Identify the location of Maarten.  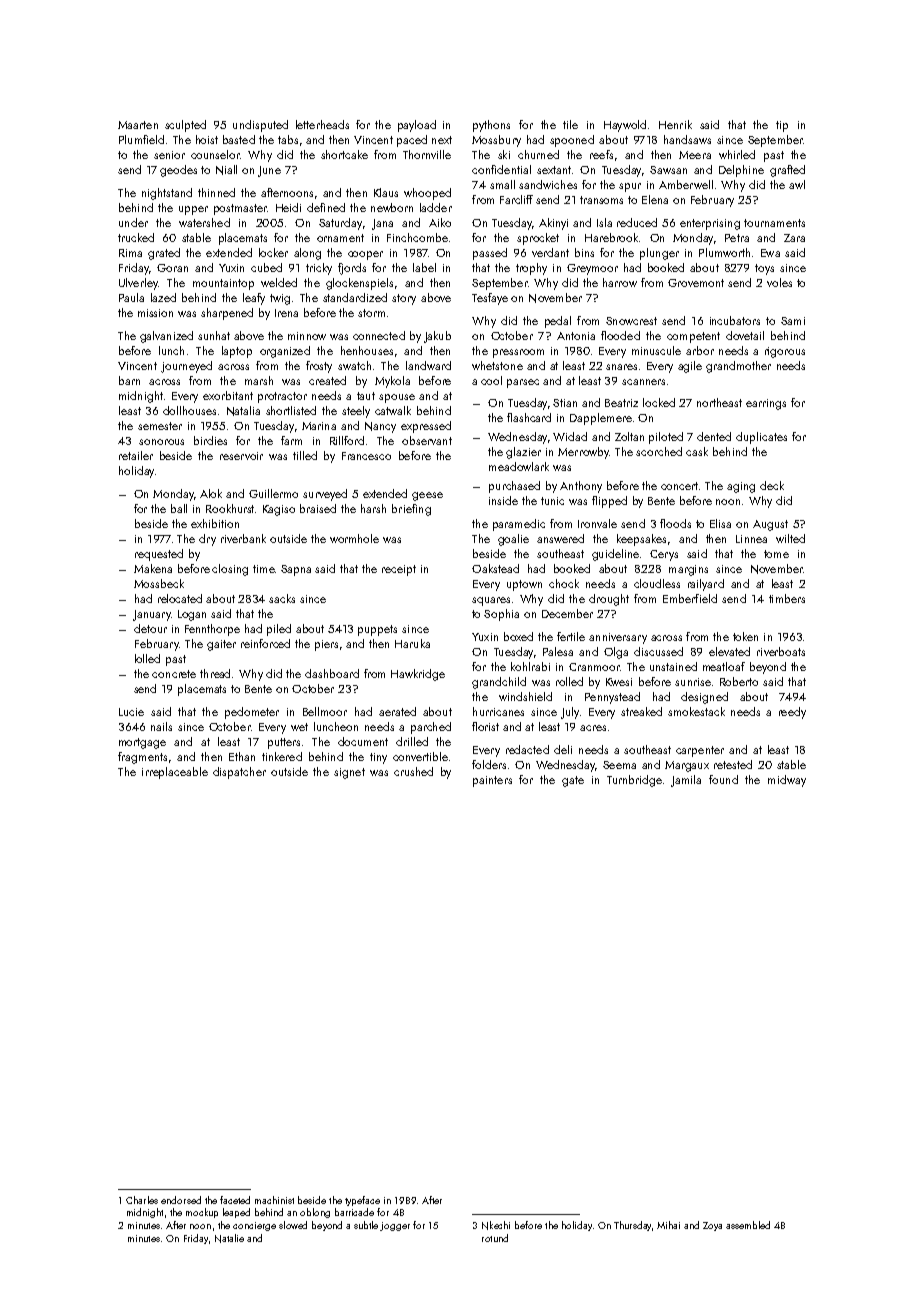
(138, 125).
